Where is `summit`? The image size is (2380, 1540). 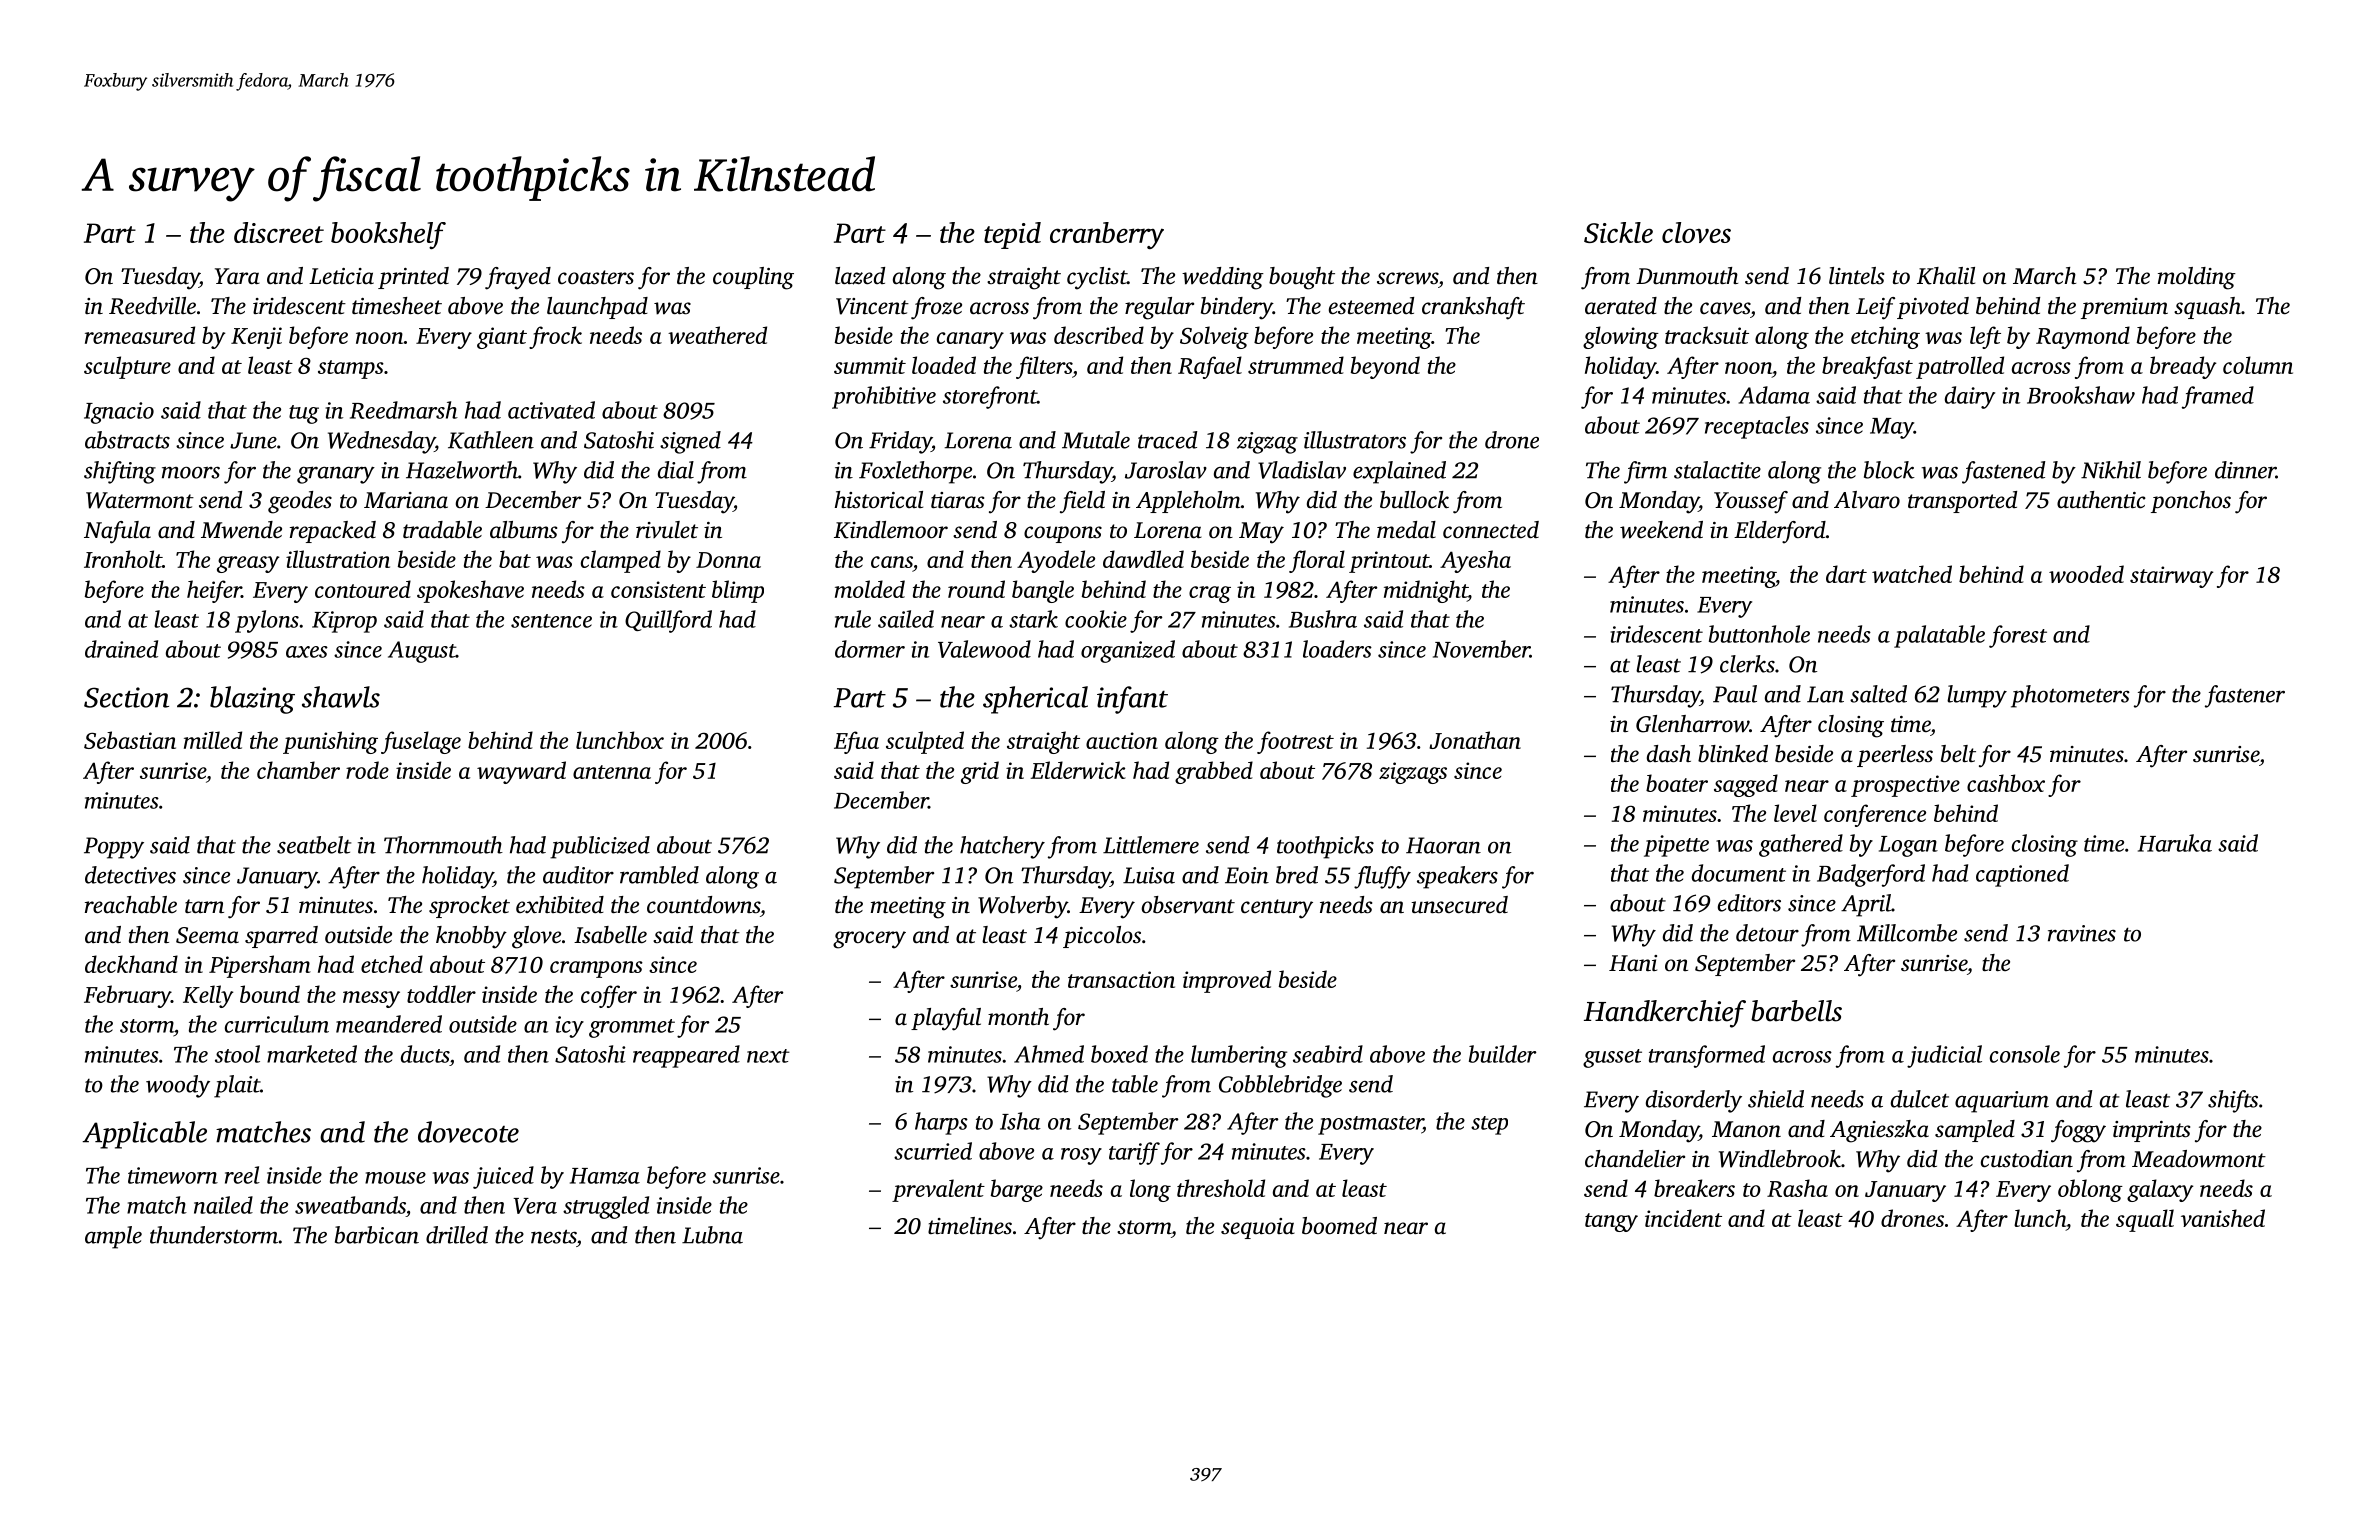 summit is located at coordinates (870, 365).
